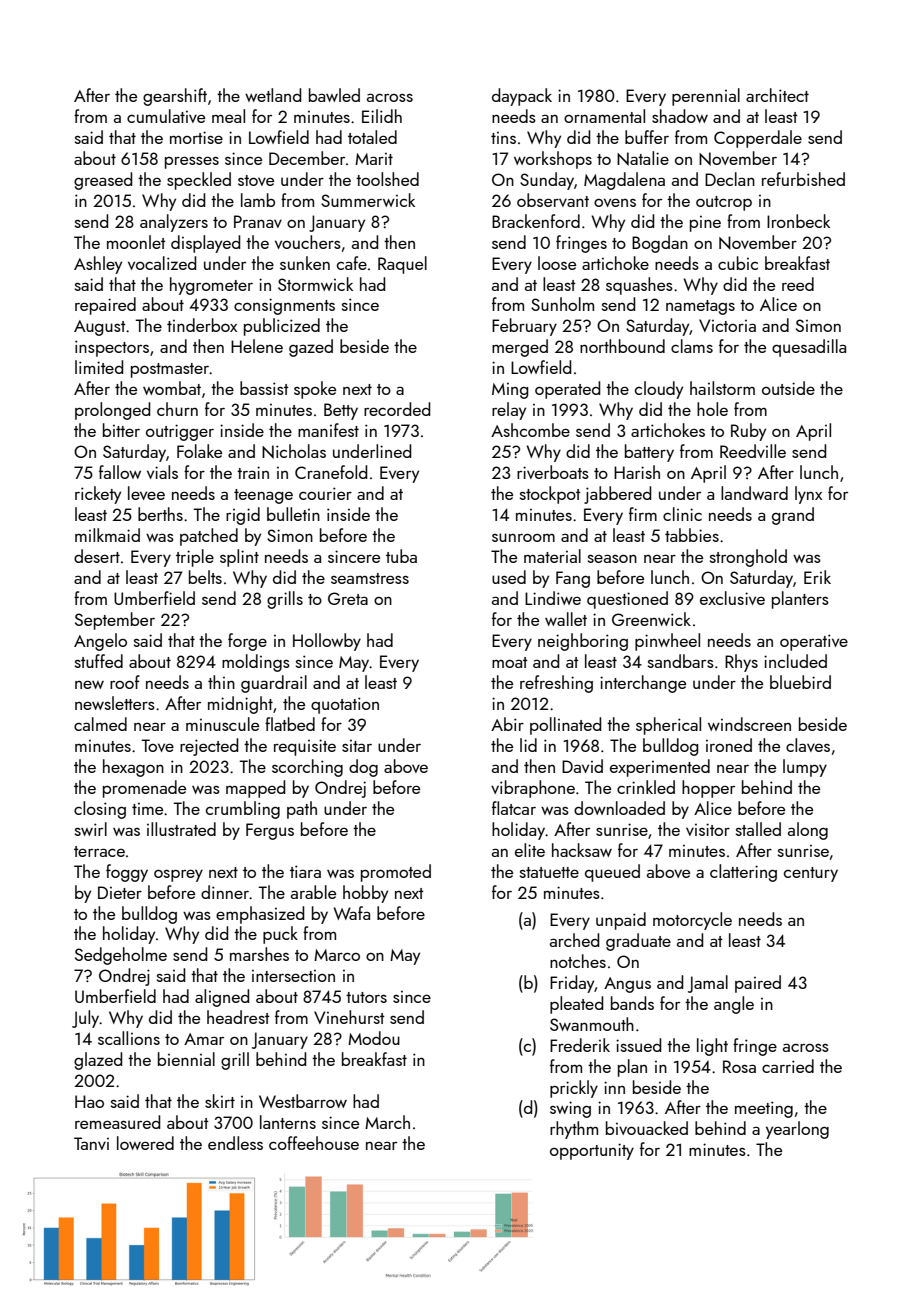 This screenshot has width=924, height=1311. I want to click on train, so click(253, 472).
